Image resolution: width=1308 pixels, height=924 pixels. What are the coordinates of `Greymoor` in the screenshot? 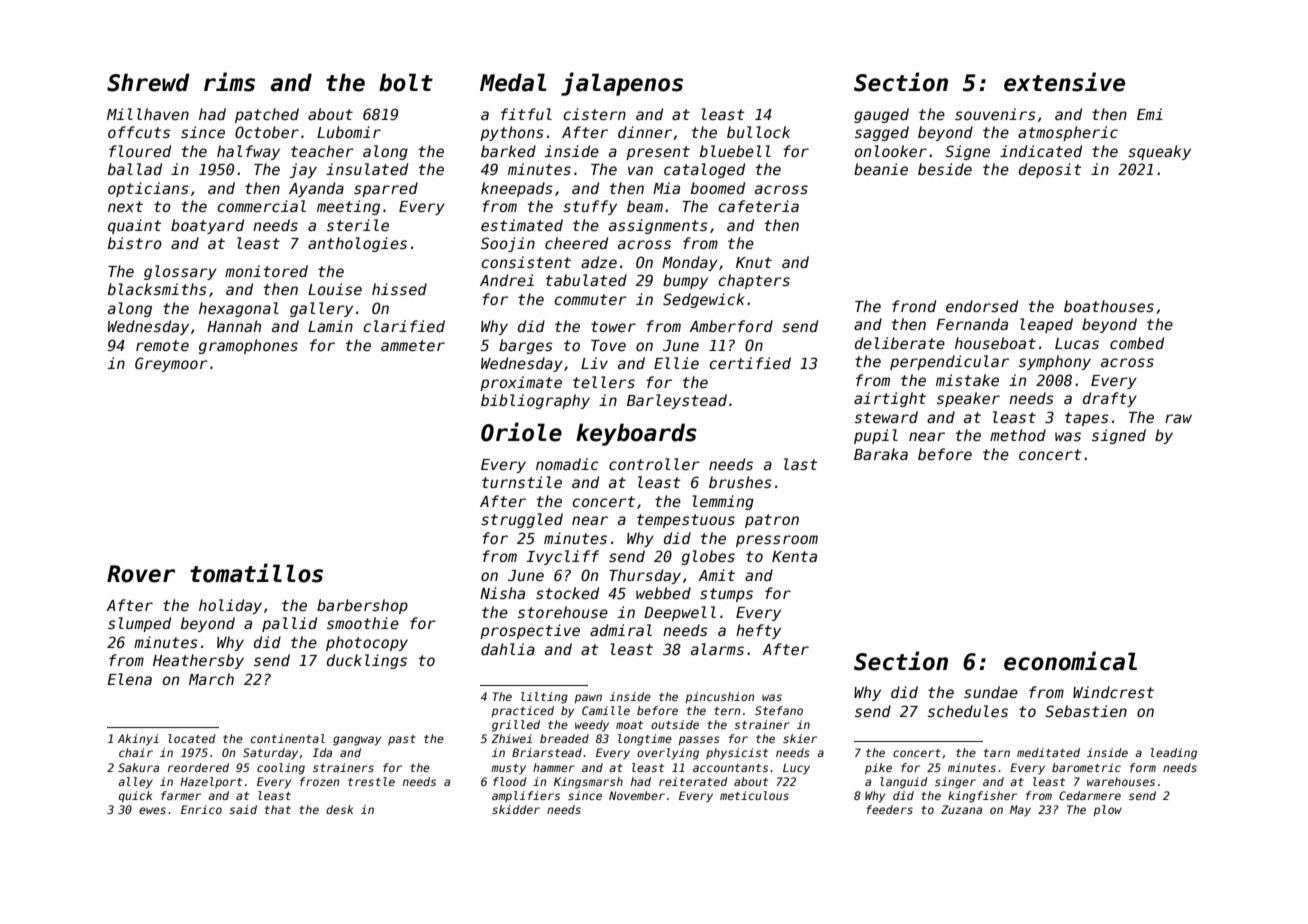 It's located at (171, 364).
